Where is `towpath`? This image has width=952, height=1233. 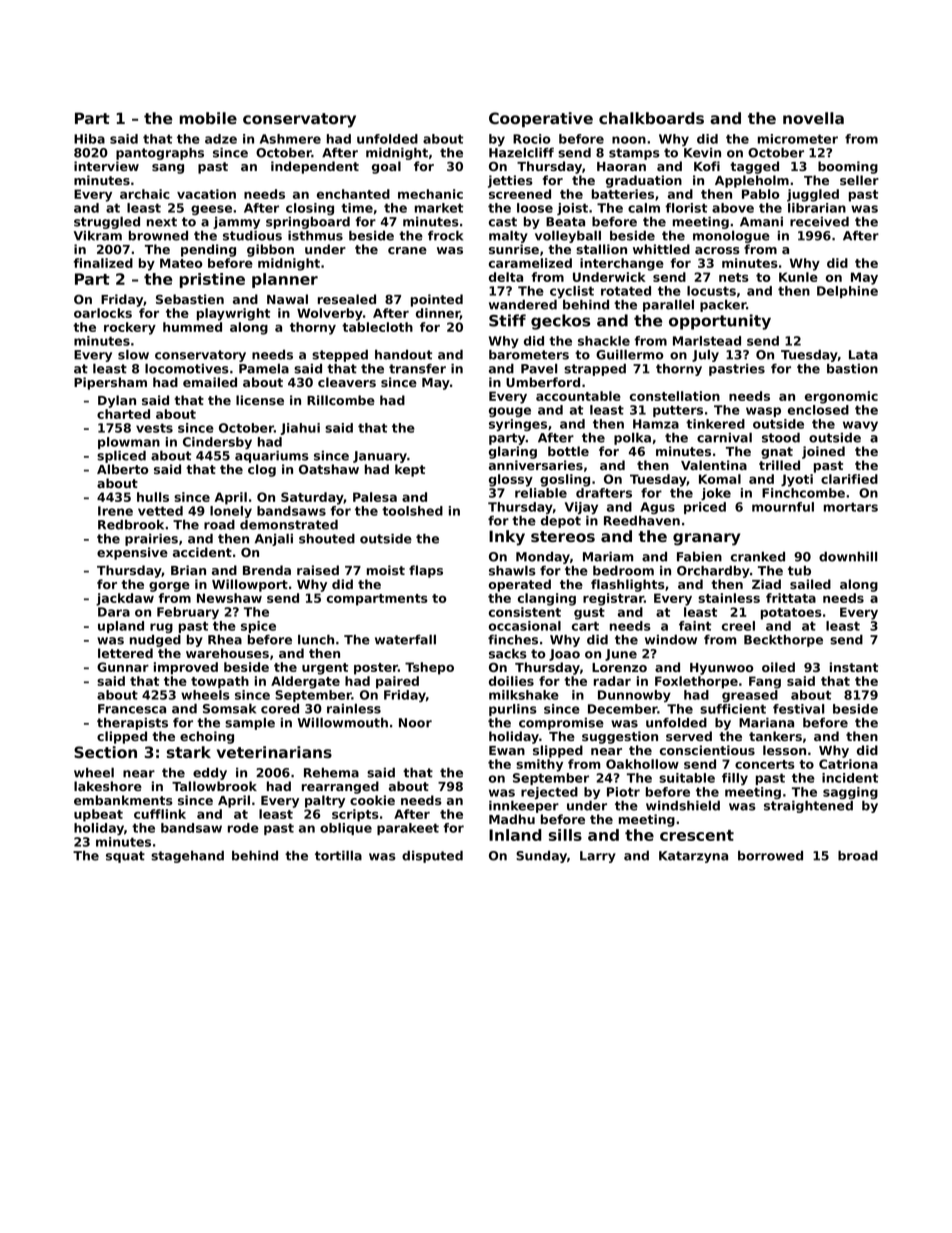 towpath is located at coordinates (220, 682).
